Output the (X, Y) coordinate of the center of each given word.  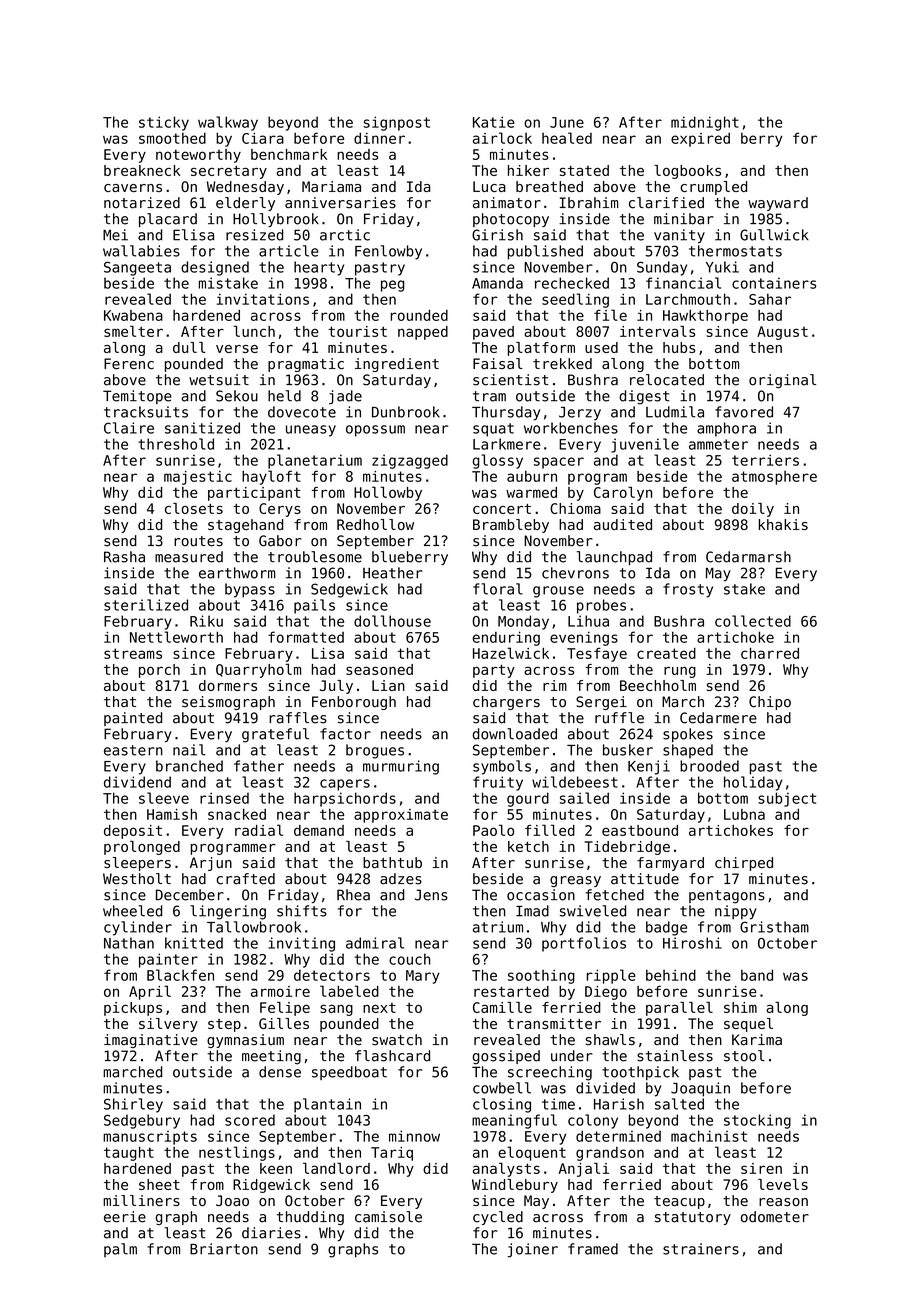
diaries (271, 1233)
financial (683, 283)
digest (644, 397)
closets (194, 508)
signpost (397, 123)
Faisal (498, 363)
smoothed (172, 138)
